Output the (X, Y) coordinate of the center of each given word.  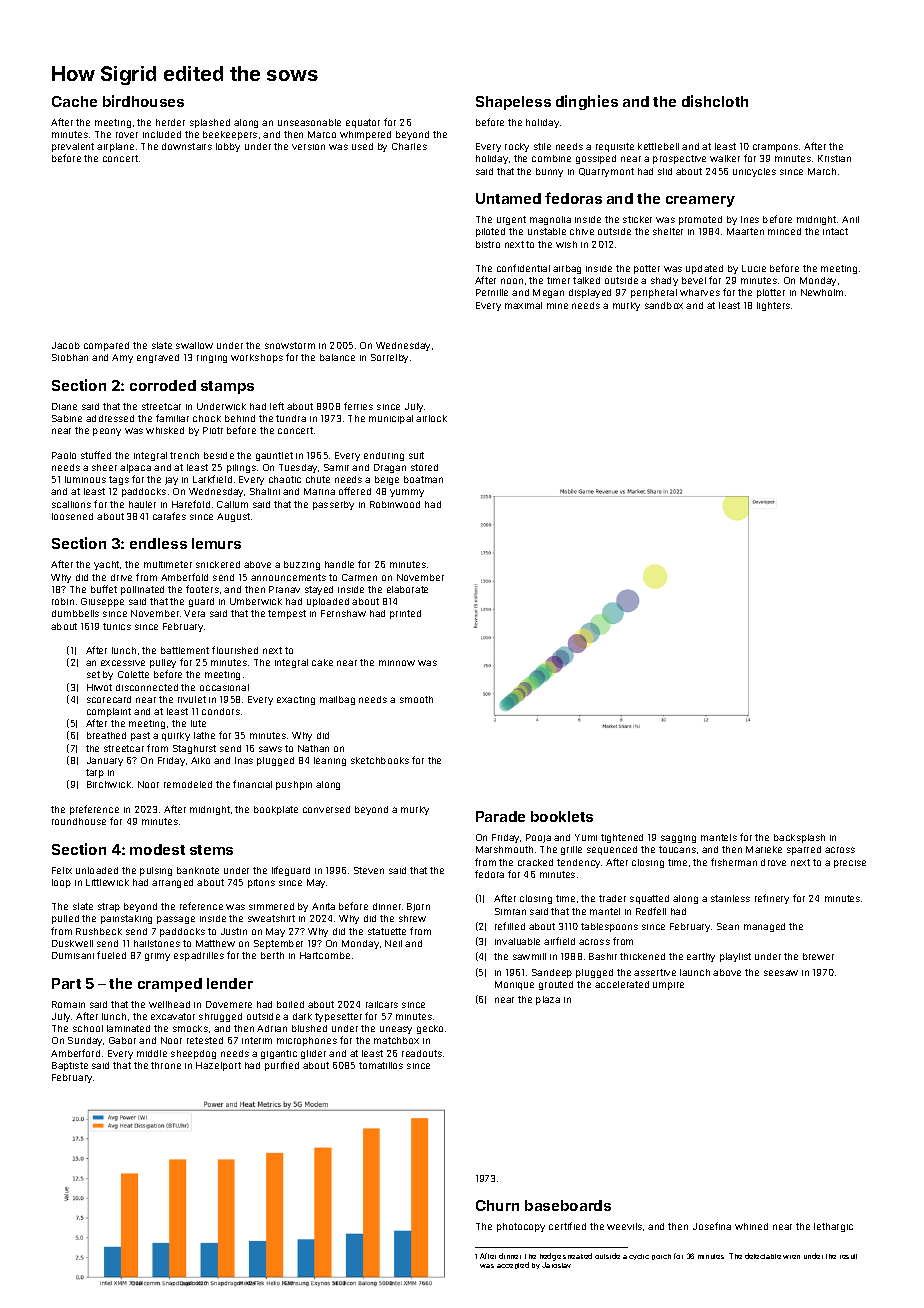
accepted (513, 1265)
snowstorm (290, 345)
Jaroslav (556, 1265)
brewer (818, 956)
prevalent (73, 147)
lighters (773, 306)
